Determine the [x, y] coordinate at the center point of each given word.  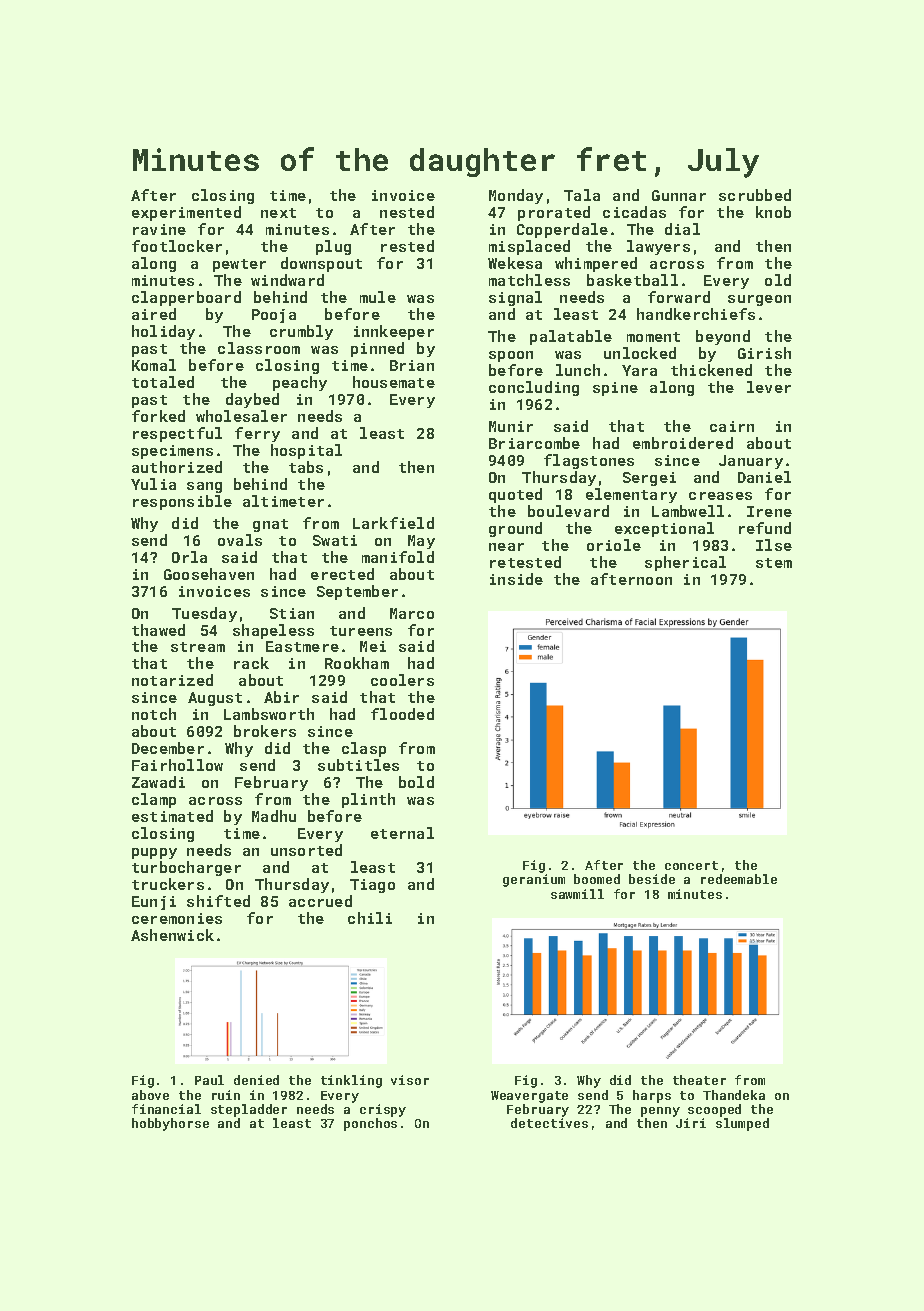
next [278, 213]
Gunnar [679, 195]
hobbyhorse [170, 1124]
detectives [549, 1123]
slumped [742, 1124]
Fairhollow [177, 765]
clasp [364, 749]
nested [407, 212]
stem [774, 563]
